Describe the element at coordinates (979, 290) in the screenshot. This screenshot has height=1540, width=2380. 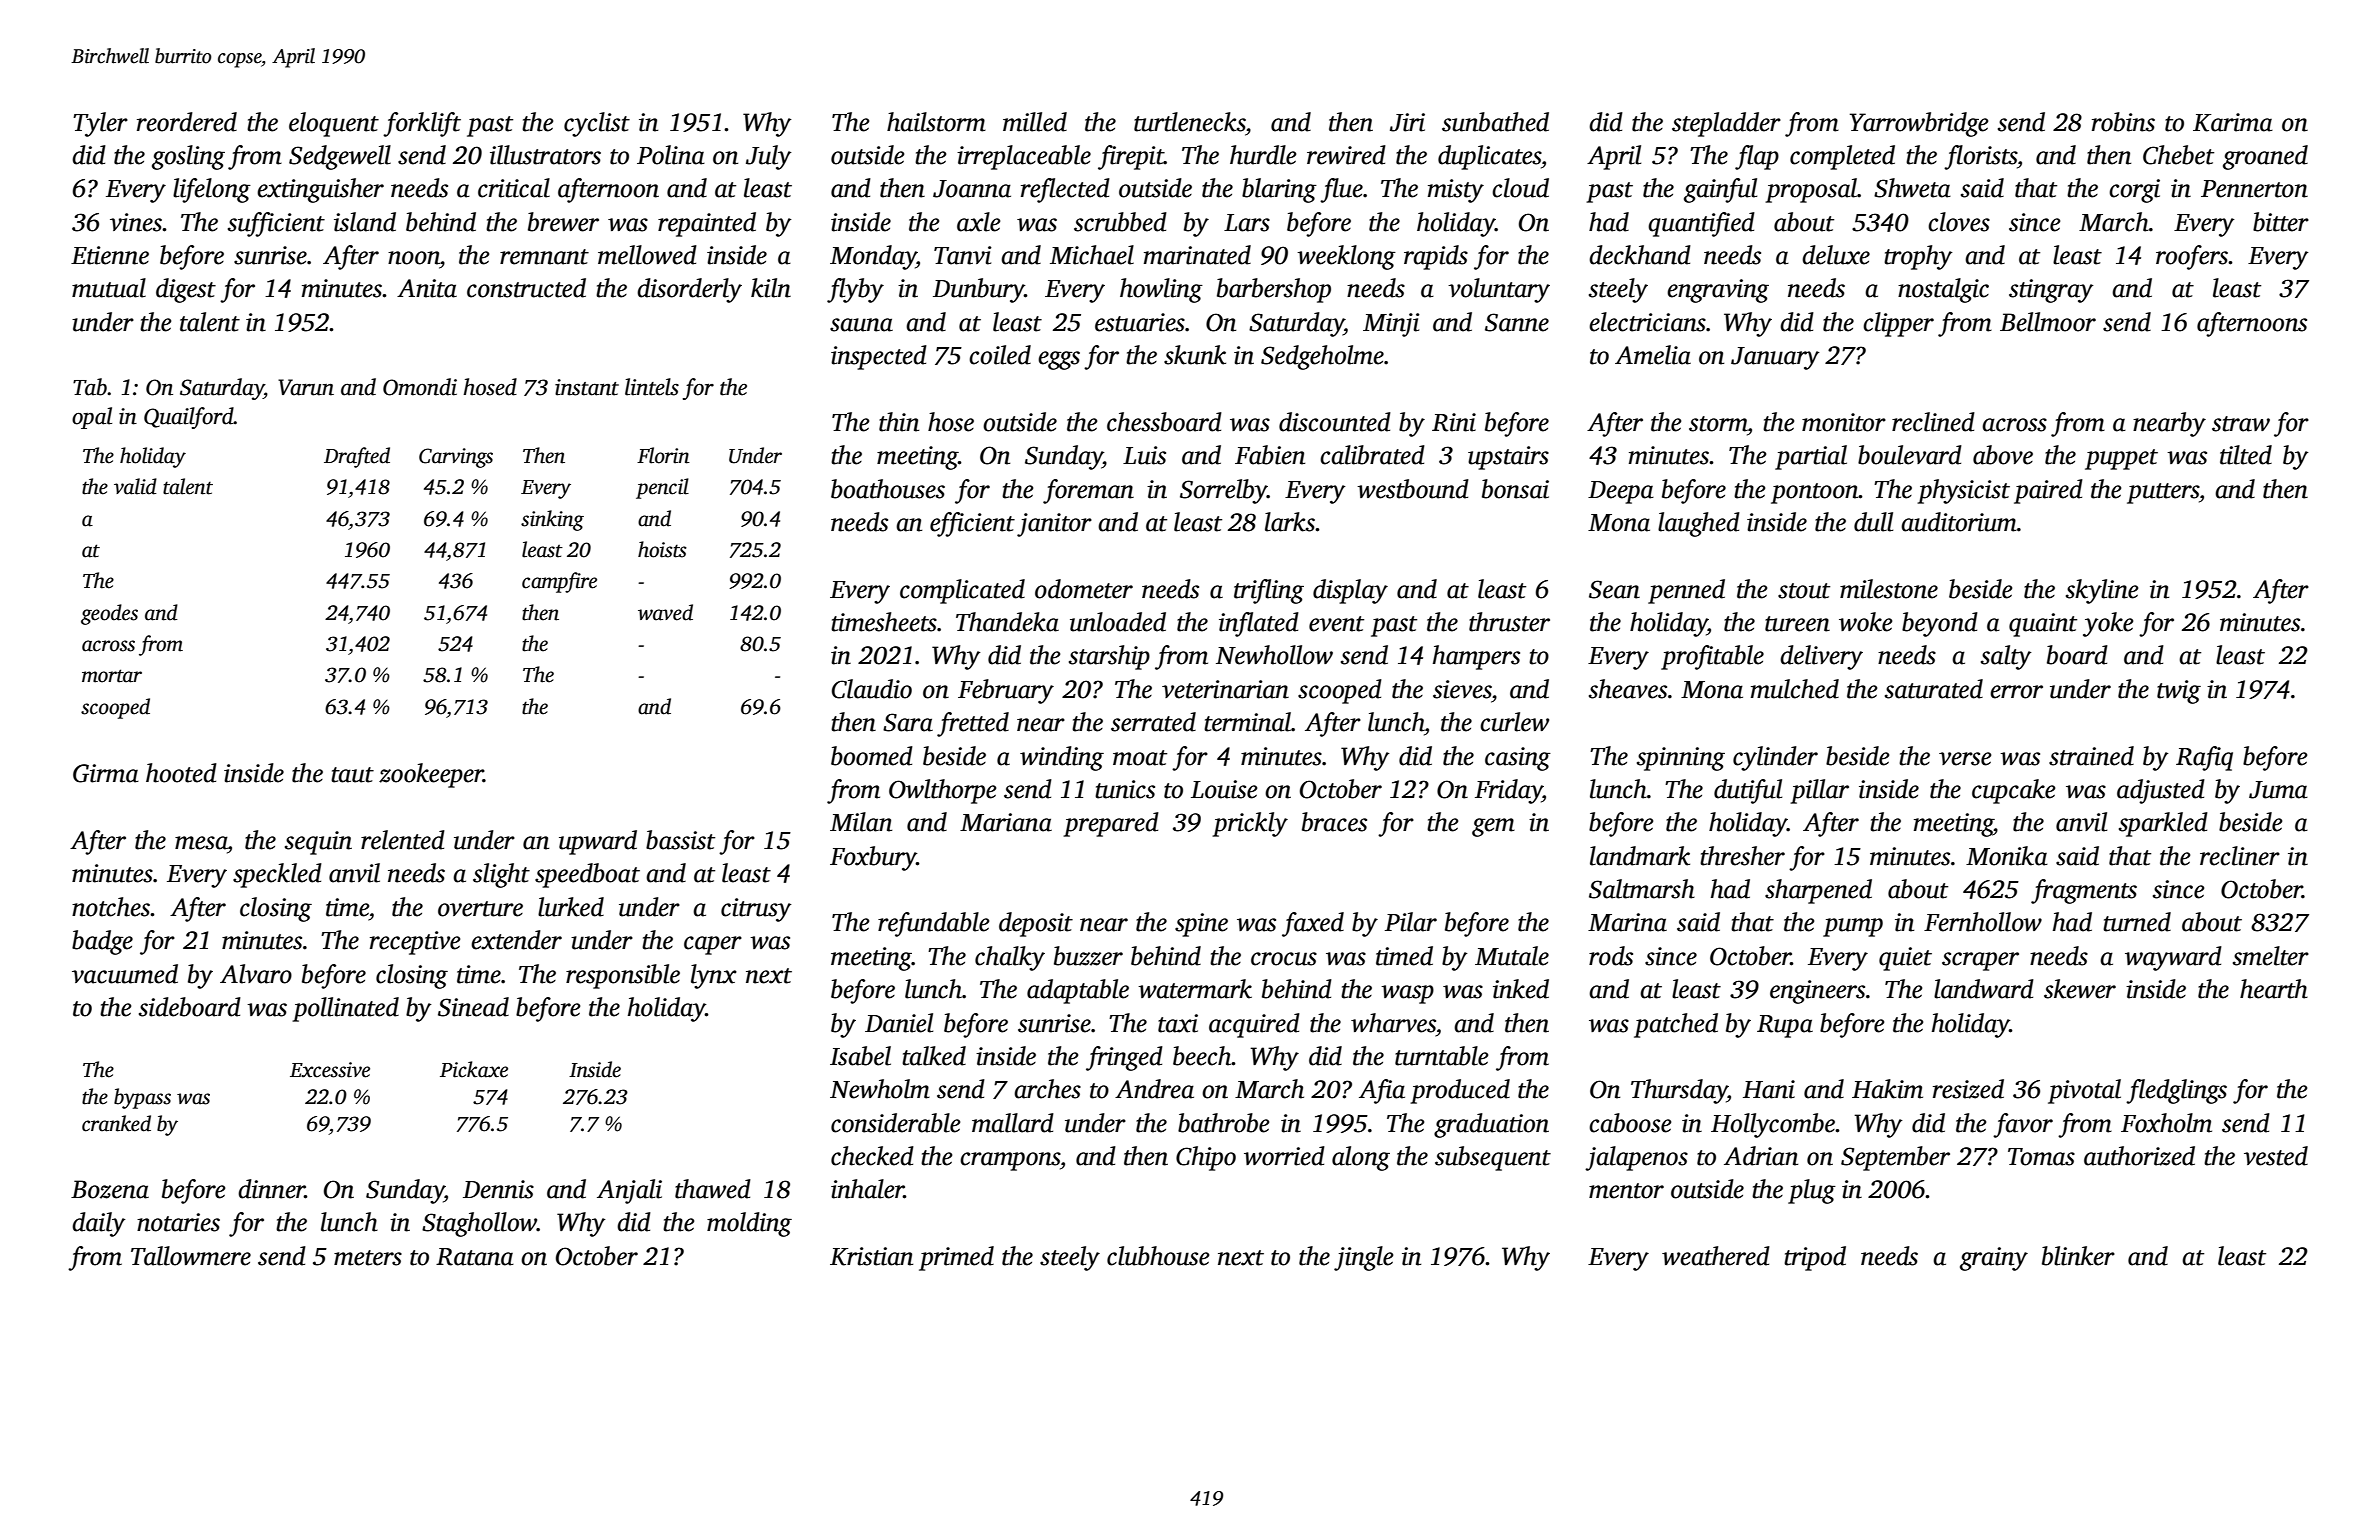
I see `Dunbury` at that location.
